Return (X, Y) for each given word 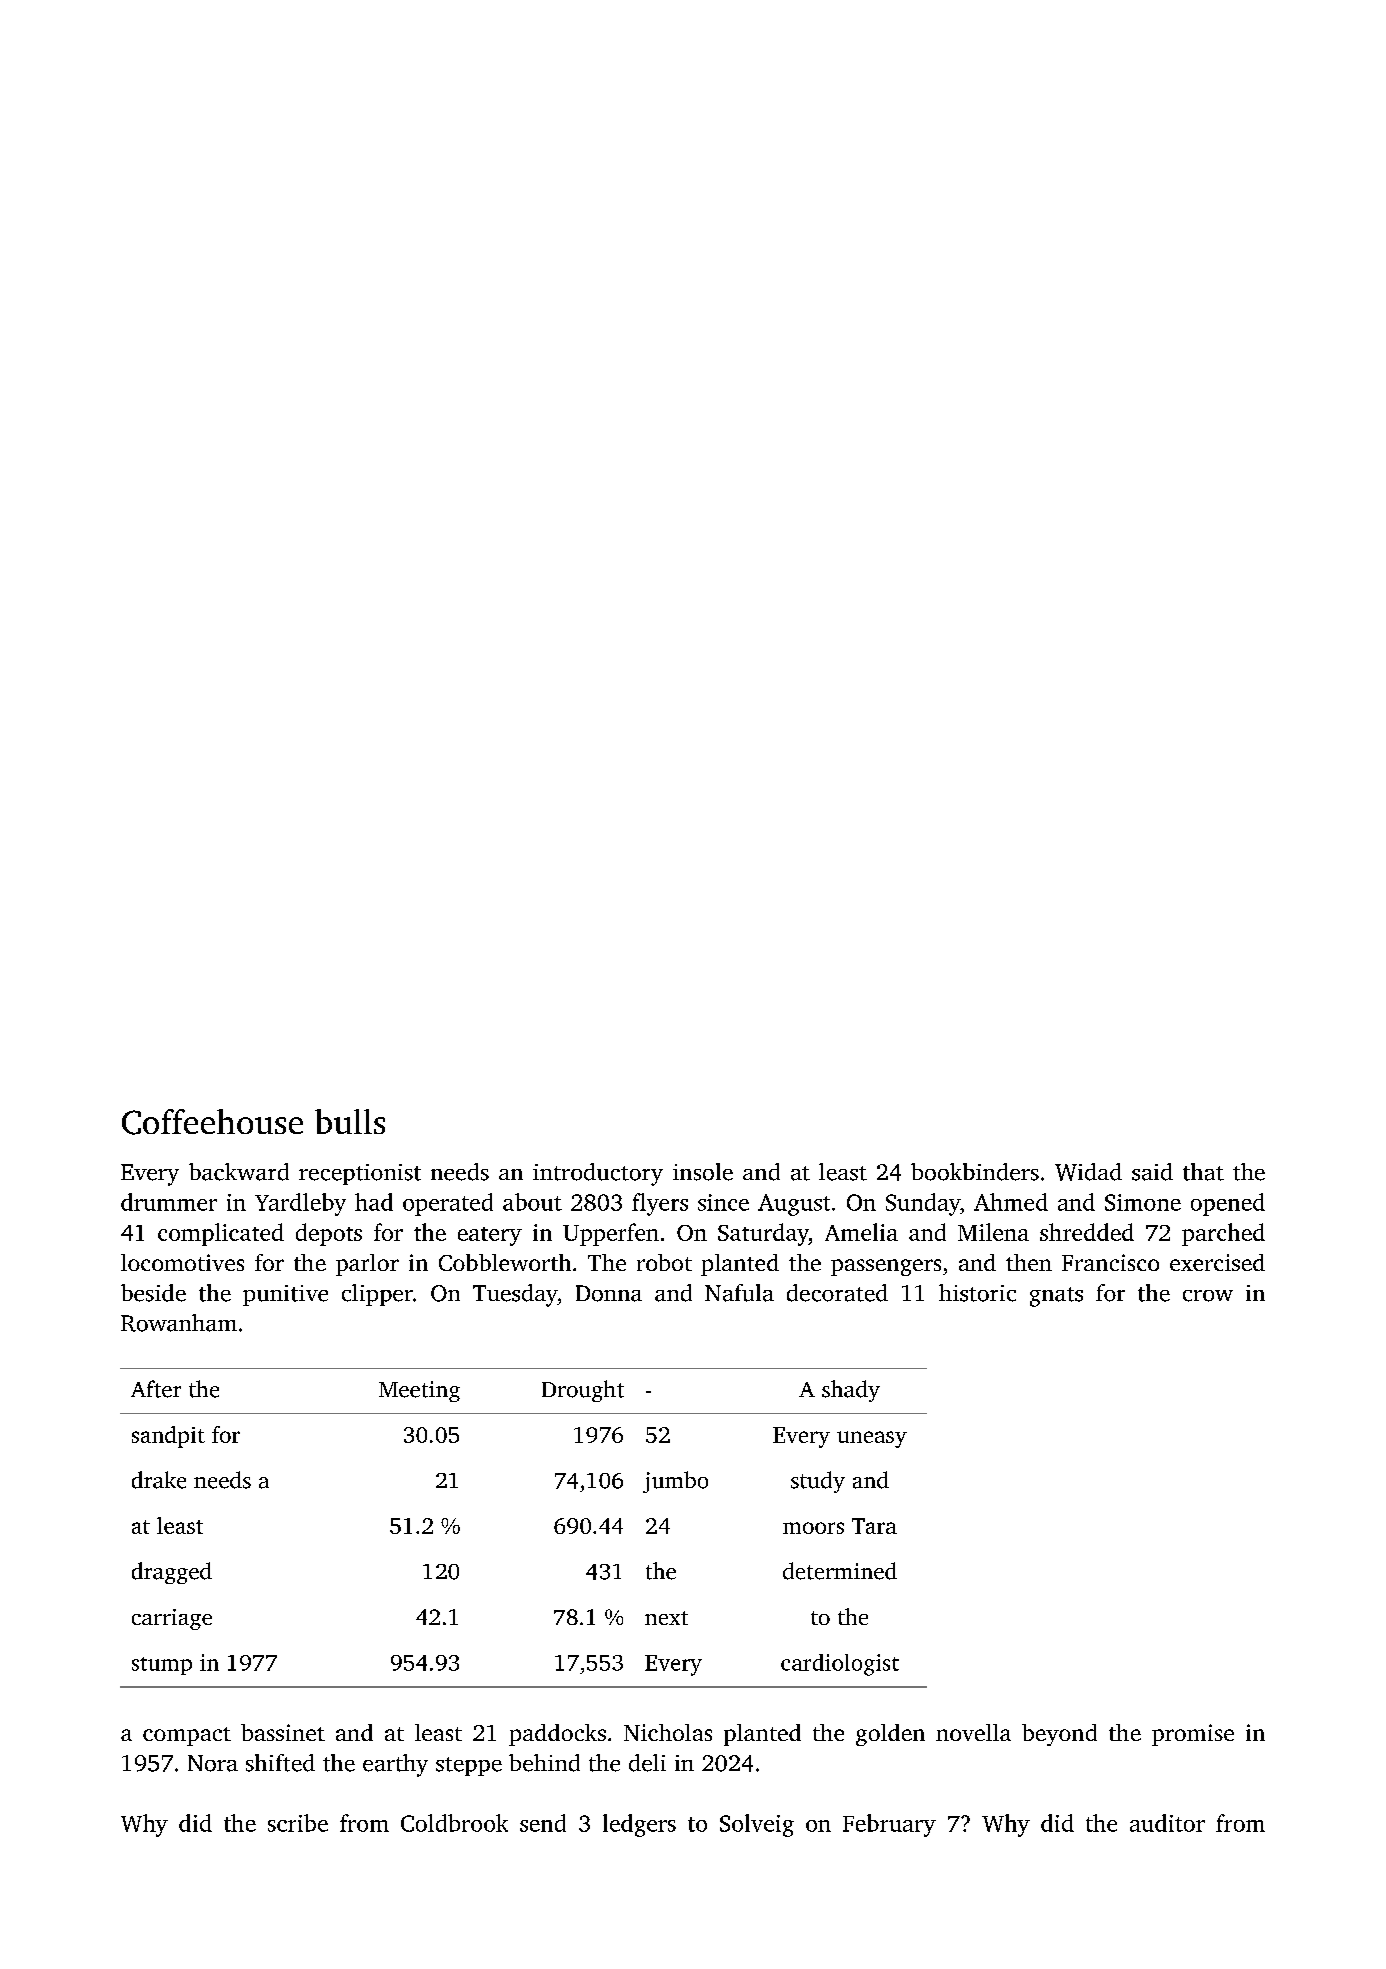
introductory (598, 1174)
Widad (1088, 1172)
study (818, 1482)
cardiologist (840, 1665)
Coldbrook (454, 1823)
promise (1193, 1735)
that (1203, 1172)
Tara (874, 1526)
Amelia (861, 1232)
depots (329, 1234)
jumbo (675, 1482)
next (666, 1618)
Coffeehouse (212, 1122)
